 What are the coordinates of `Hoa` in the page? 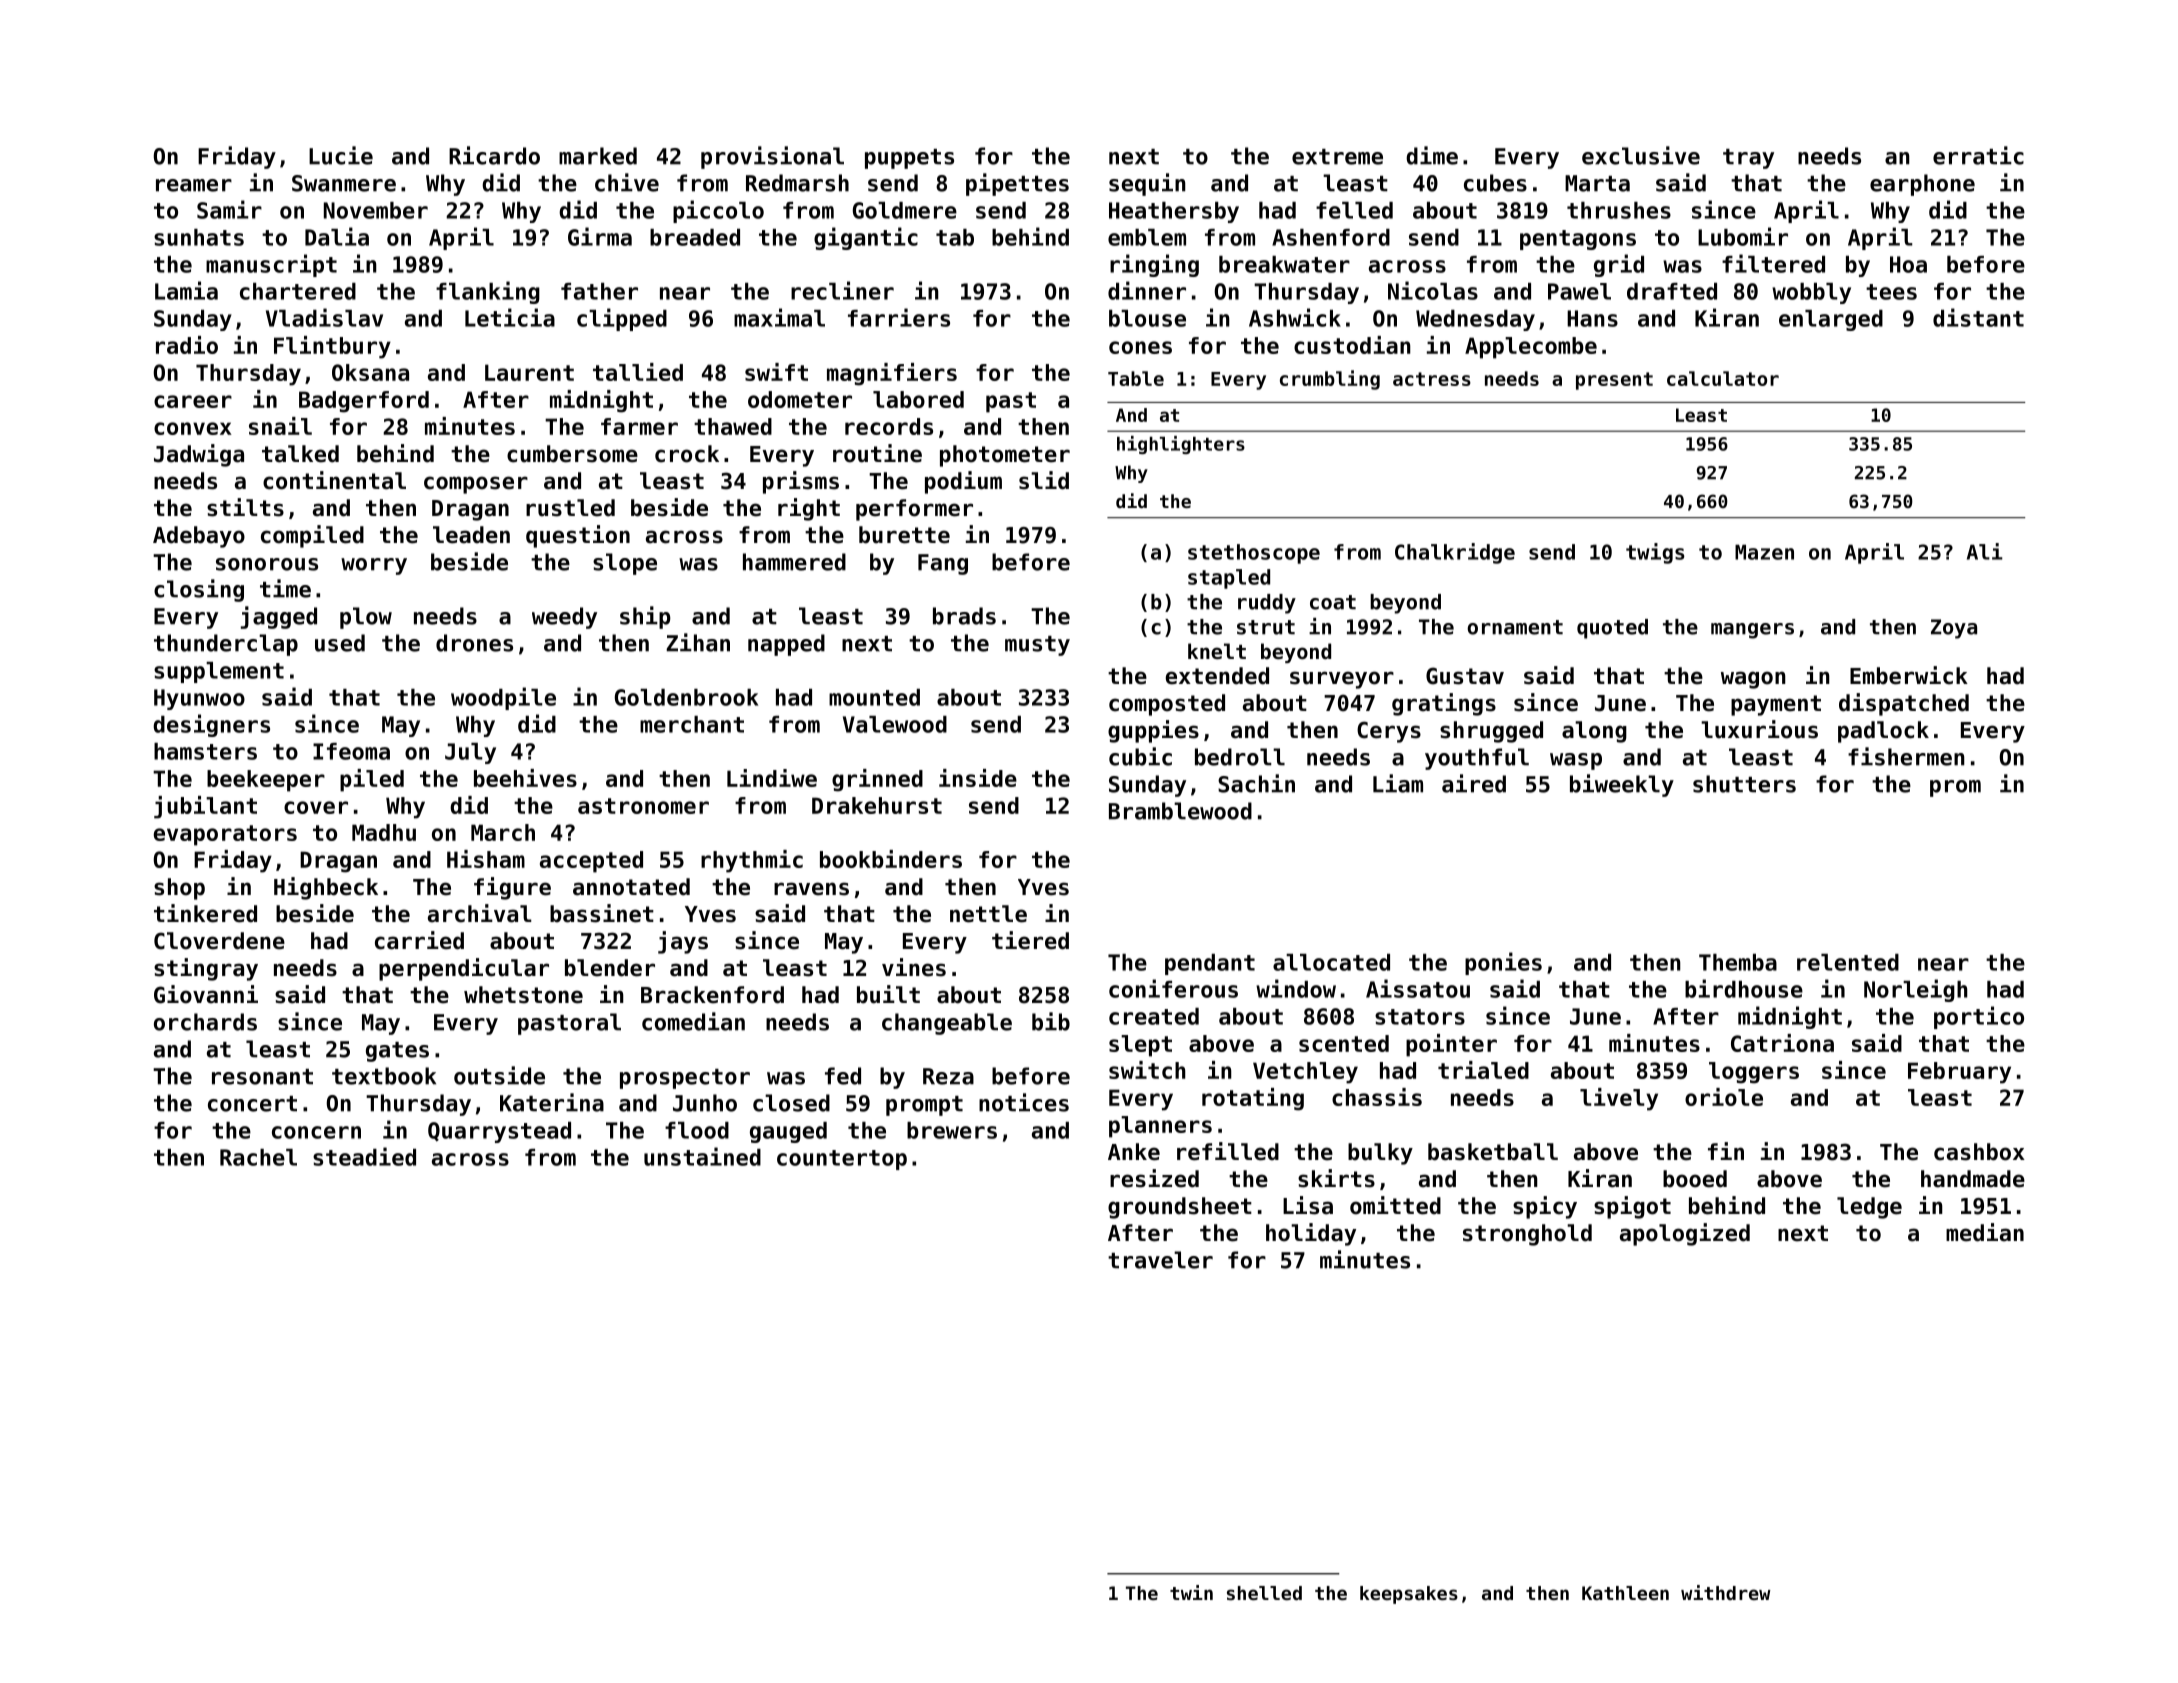 It's located at (1908, 264).
